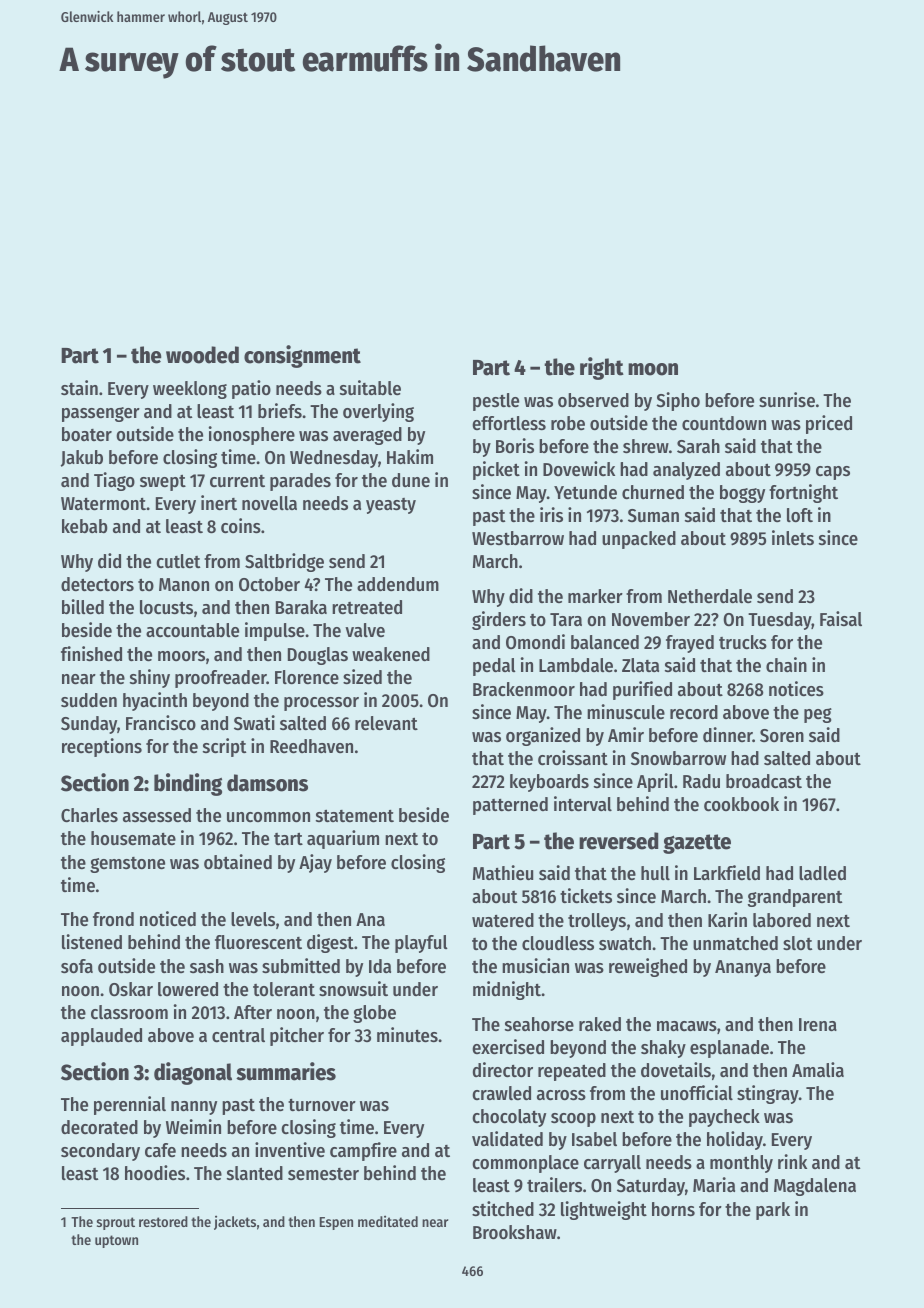 The height and width of the screenshot is (1308, 924). What do you see at coordinates (787, 400) in the screenshot?
I see `sunrise` at bounding box center [787, 400].
